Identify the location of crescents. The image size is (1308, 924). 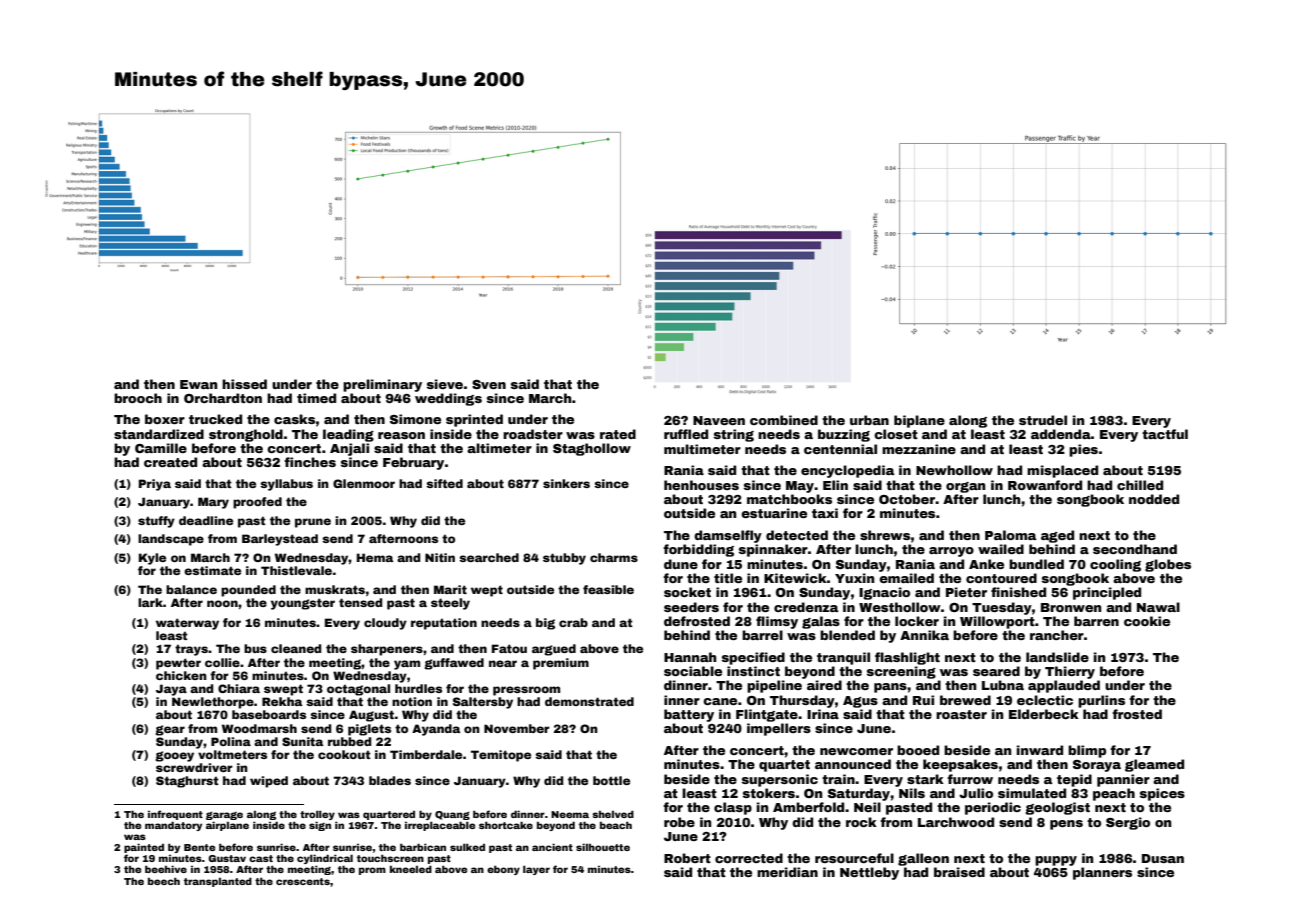
(303, 881).
